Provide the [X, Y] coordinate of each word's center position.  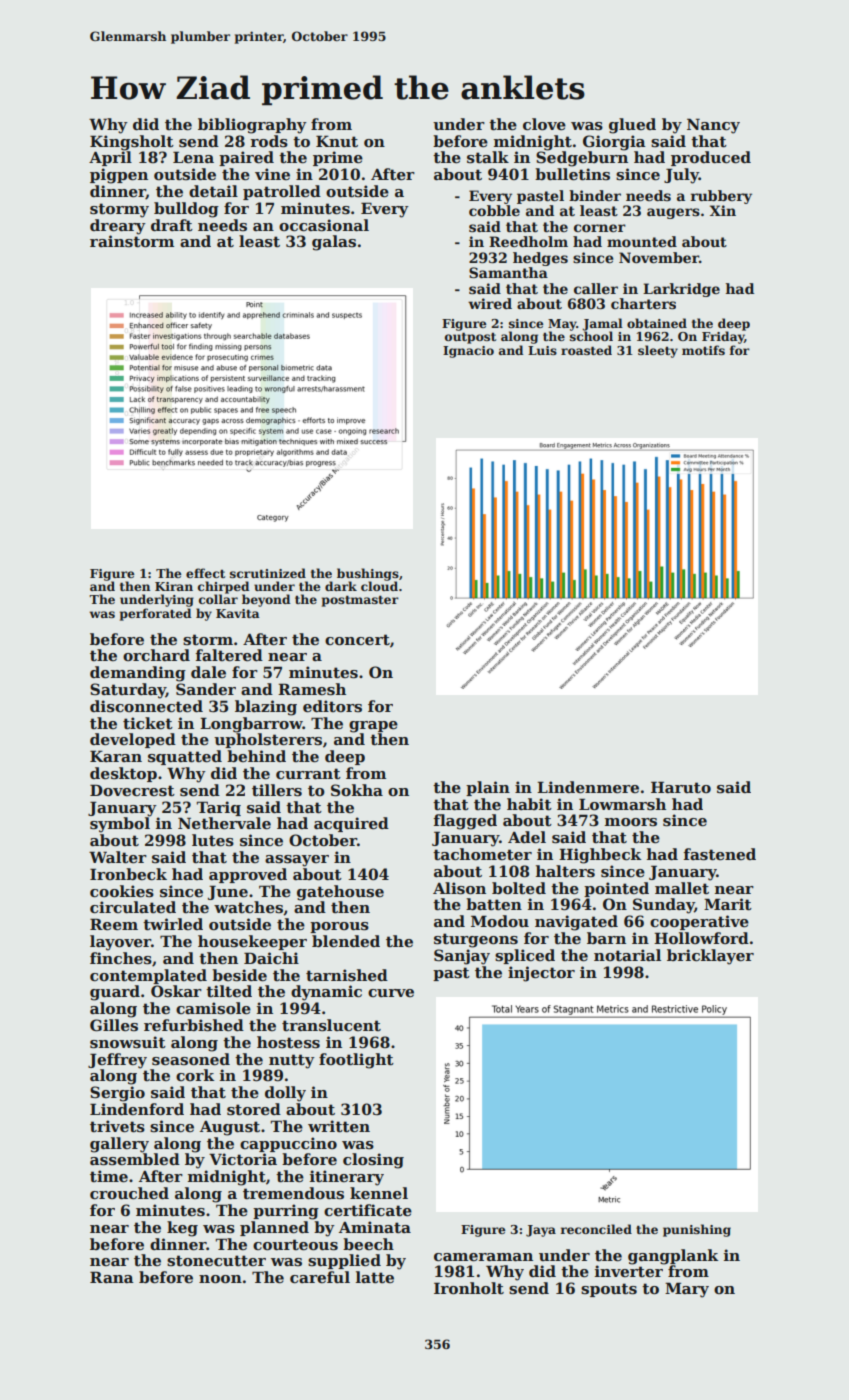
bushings [368, 574]
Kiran [174, 586]
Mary [687, 1290]
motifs [703, 350]
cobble [494, 210]
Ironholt [469, 1288]
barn [606, 938]
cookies [122, 891]
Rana [112, 1277]
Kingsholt [132, 143]
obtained [657, 323]
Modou [500, 921]
